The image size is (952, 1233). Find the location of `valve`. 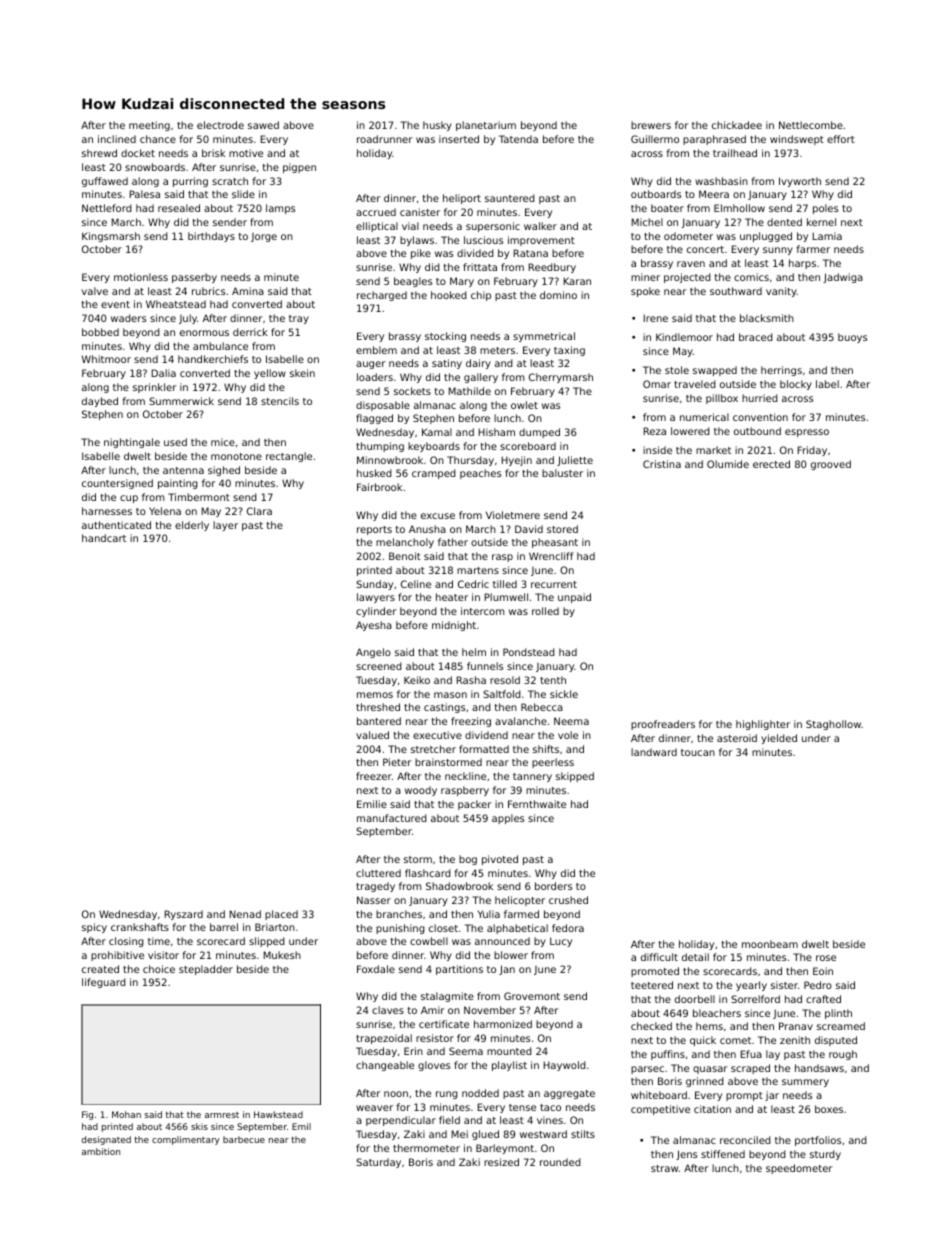

valve is located at coordinates (95, 291).
